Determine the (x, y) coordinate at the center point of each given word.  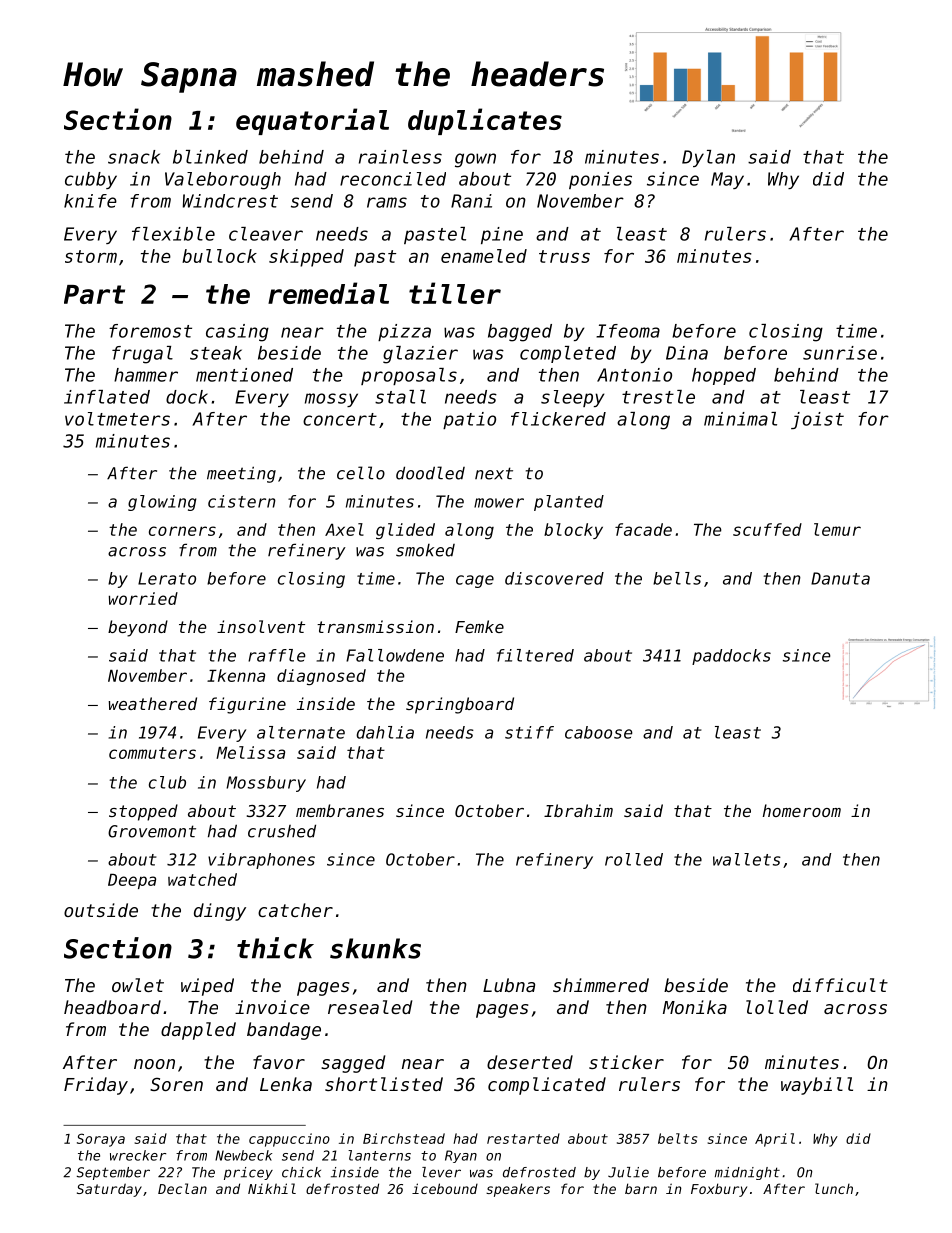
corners (182, 531)
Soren (176, 1084)
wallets (747, 859)
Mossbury (266, 784)
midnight (747, 1173)
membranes (340, 810)
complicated (547, 1086)
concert (340, 419)
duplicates (485, 121)
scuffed (767, 529)
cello (361, 473)
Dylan (708, 158)
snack (134, 157)
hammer (146, 375)
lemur (837, 529)
